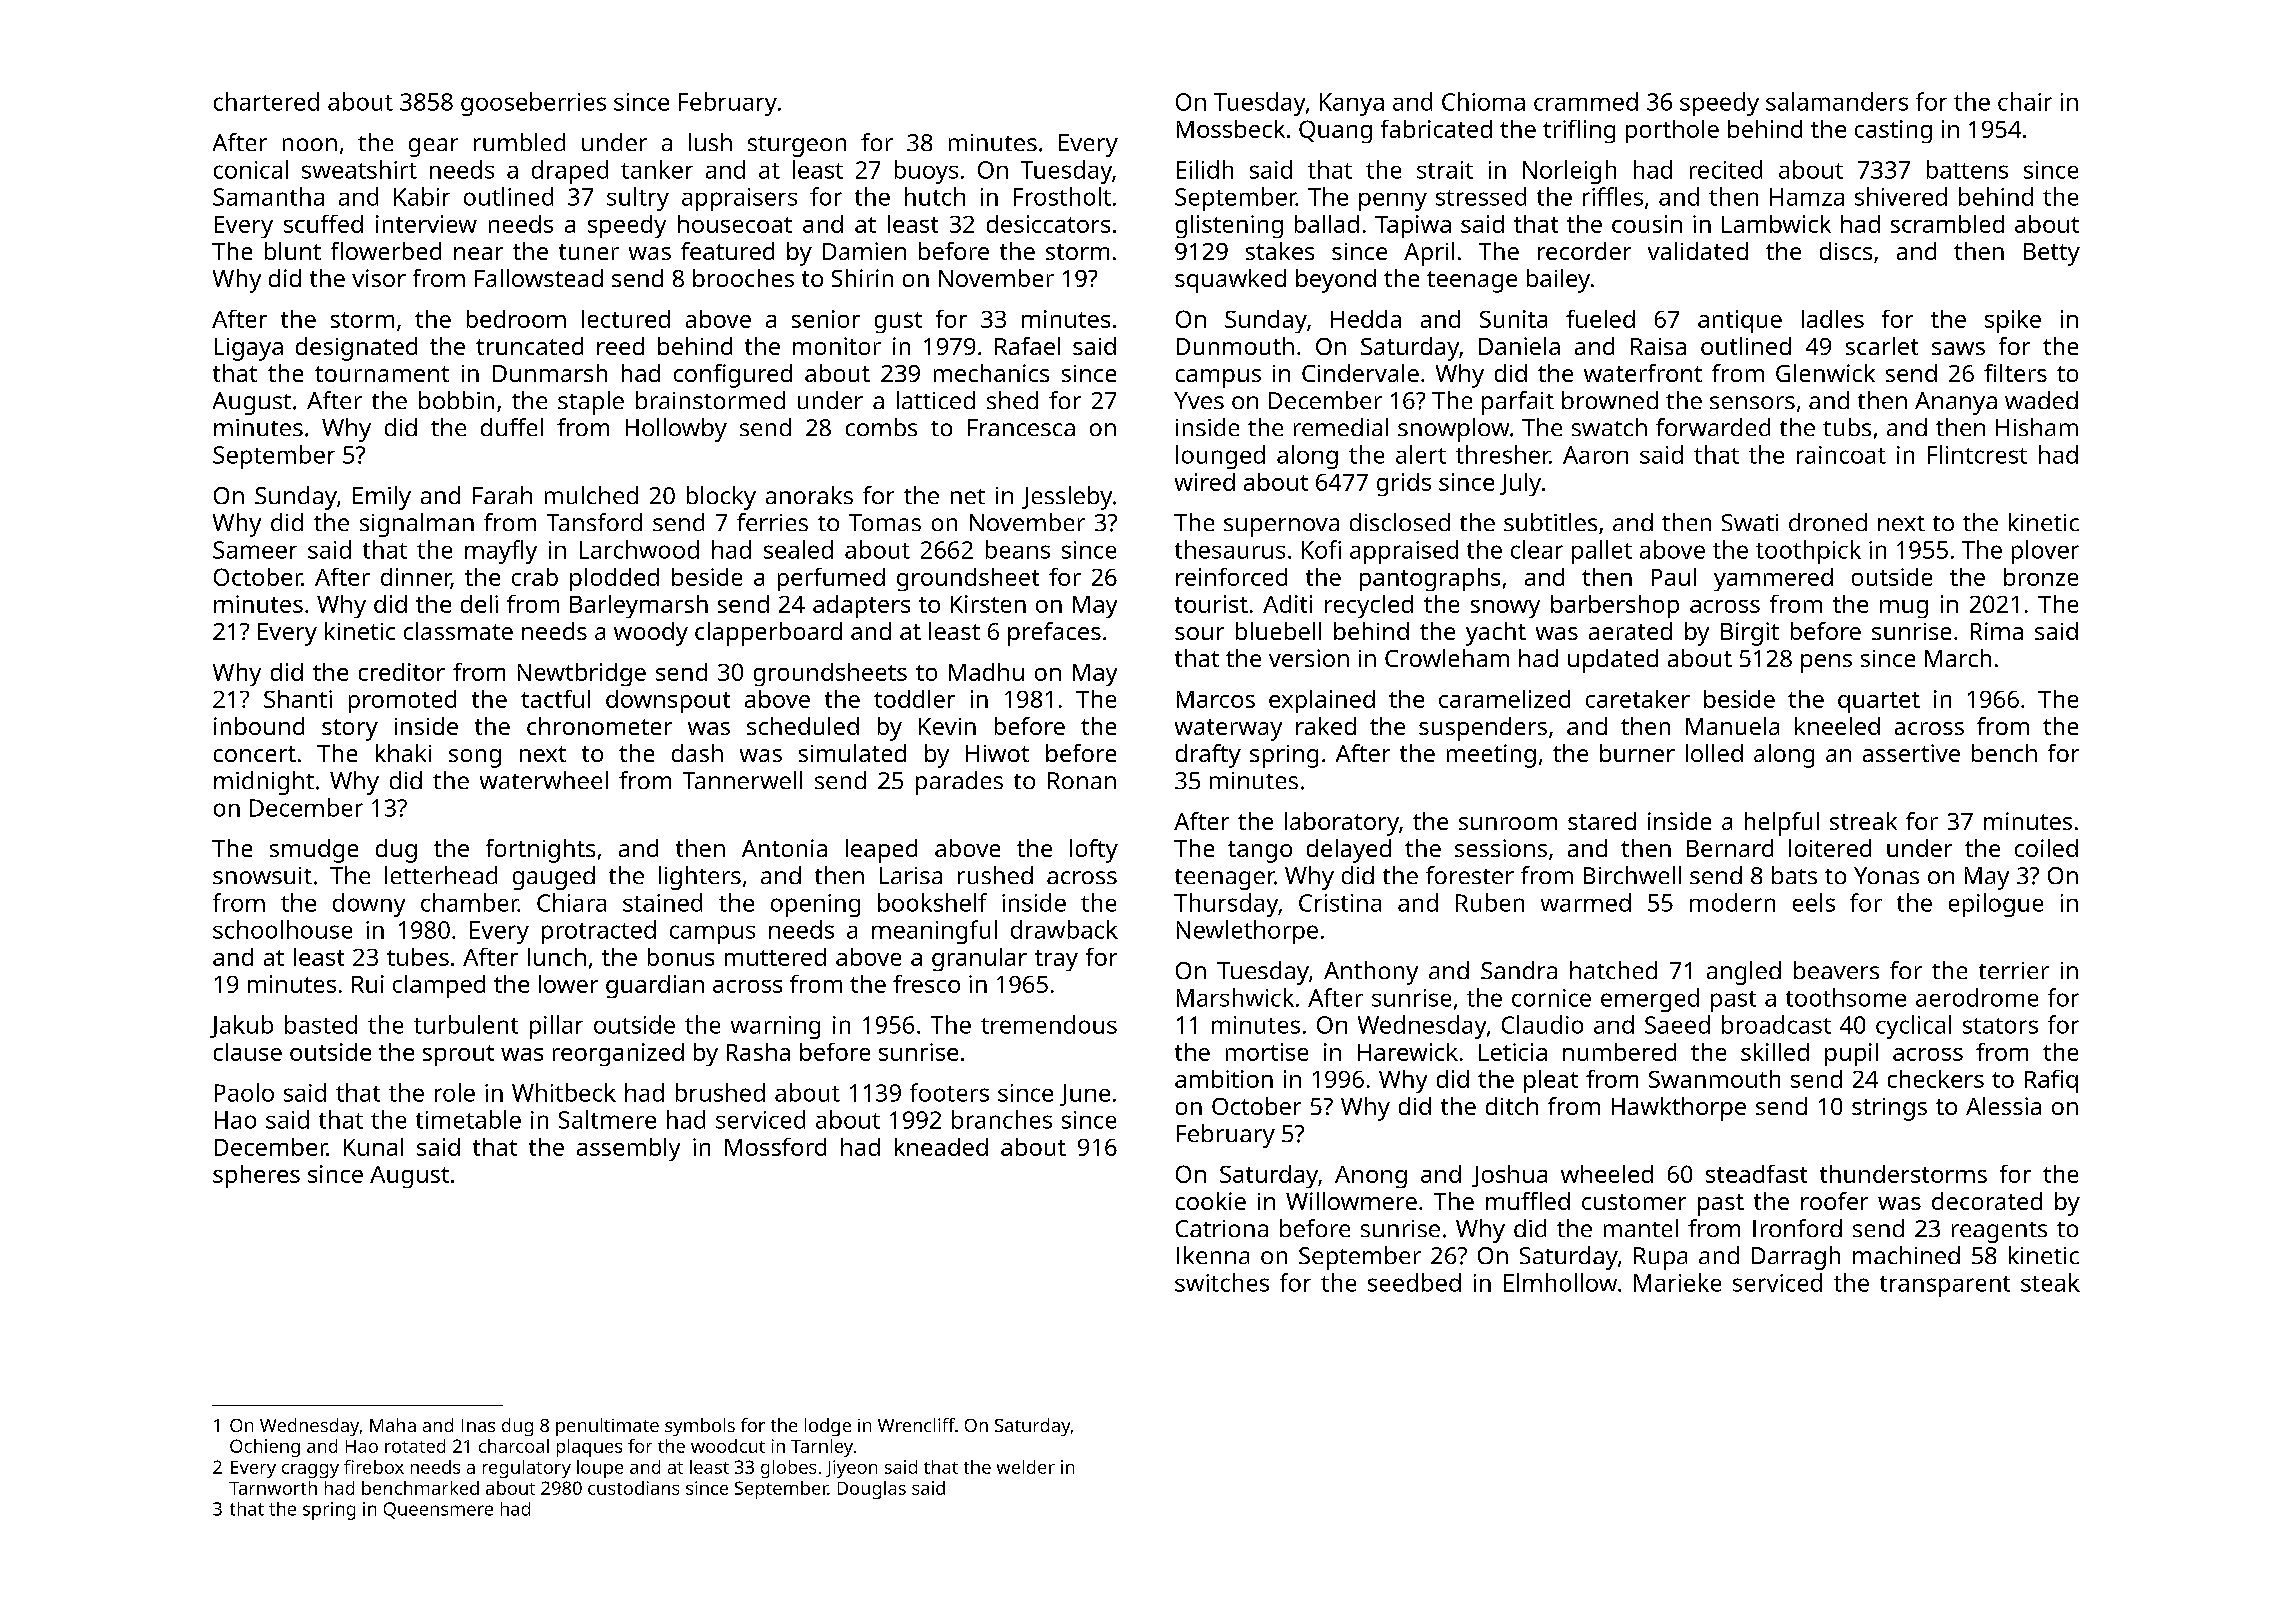  Describe the element at coordinates (266, 101) in the screenshot. I see `chartered` at that location.
